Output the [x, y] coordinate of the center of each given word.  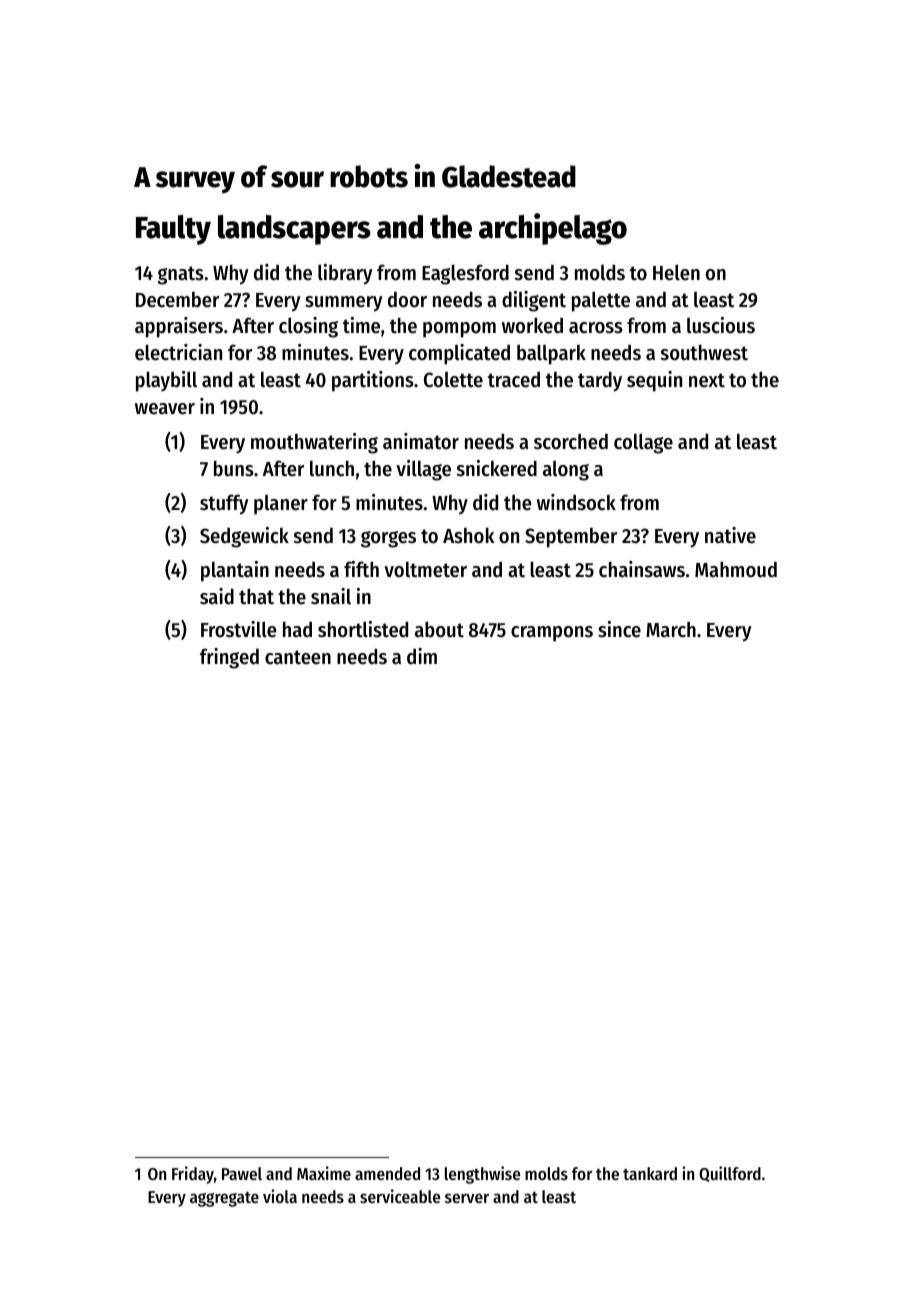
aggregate [224, 1199]
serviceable [400, 1196]
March [671, 629]
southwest [704, 353]
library [345, 274]
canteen [298, 657]
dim [422, 656]
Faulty [173, 230]
